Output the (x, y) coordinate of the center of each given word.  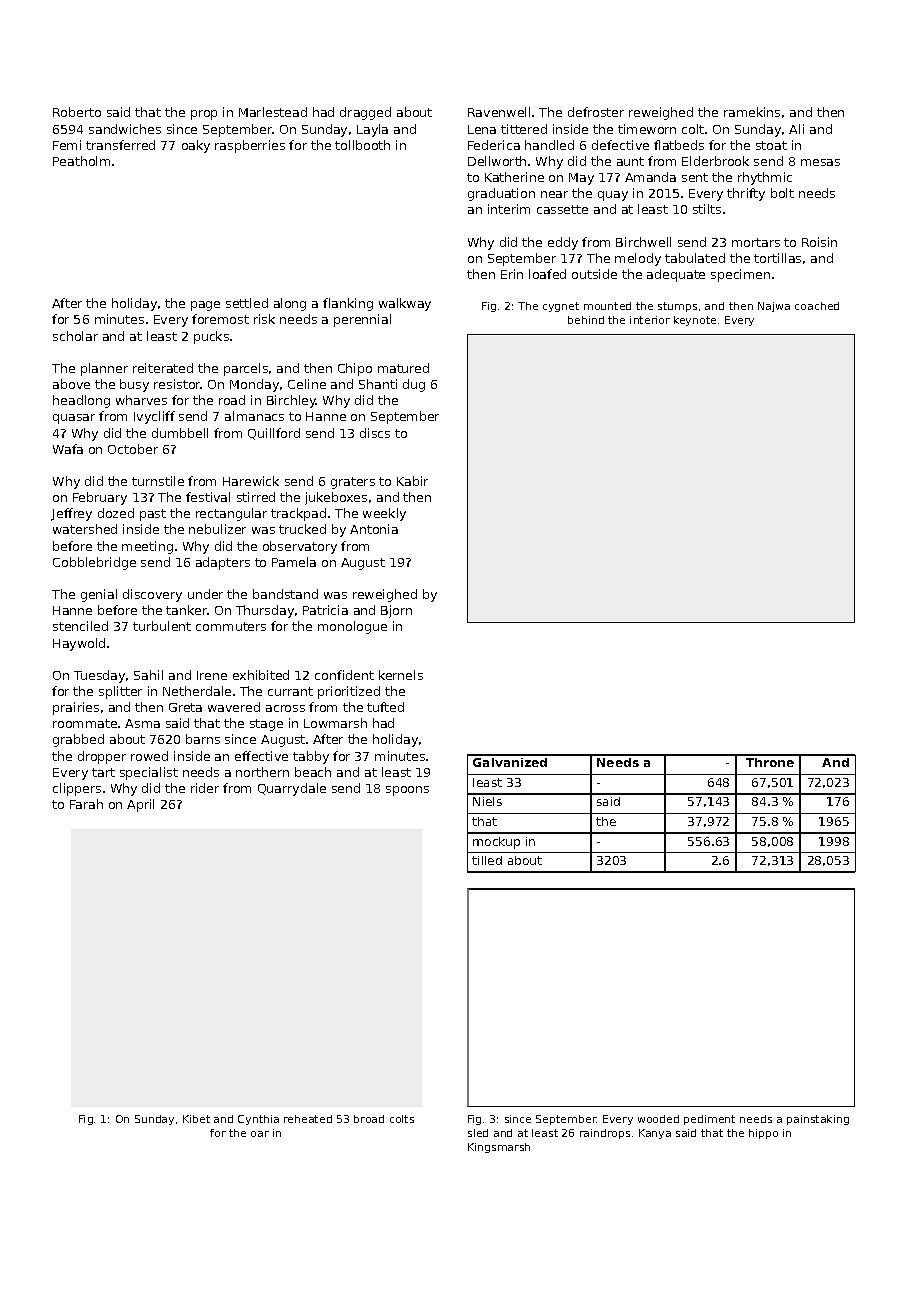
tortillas (777, 258)
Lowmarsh (335, 723)
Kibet (196, 1119)
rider (205, 788)
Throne (770, 762)
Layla (372, 130)
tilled (487, 860)
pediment (709, 1120)
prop (204, 115)
